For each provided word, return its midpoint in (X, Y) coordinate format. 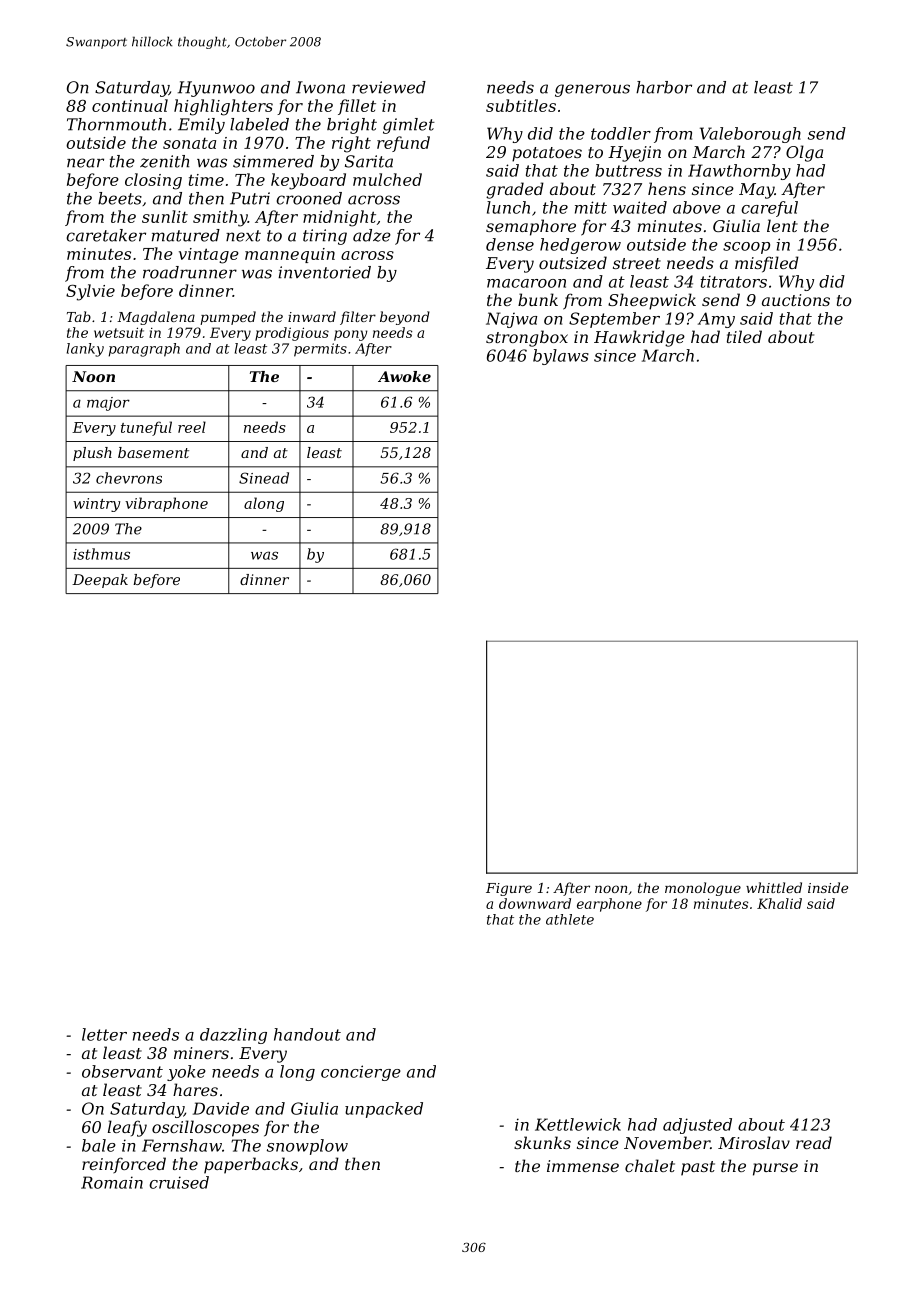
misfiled (767, 264)
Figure (509, 889)
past (698, 1168)
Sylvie (90, 292)
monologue (703, 889)
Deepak (100, 581)
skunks (542, 1142)
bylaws (561, 357)
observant (122, 1071)
